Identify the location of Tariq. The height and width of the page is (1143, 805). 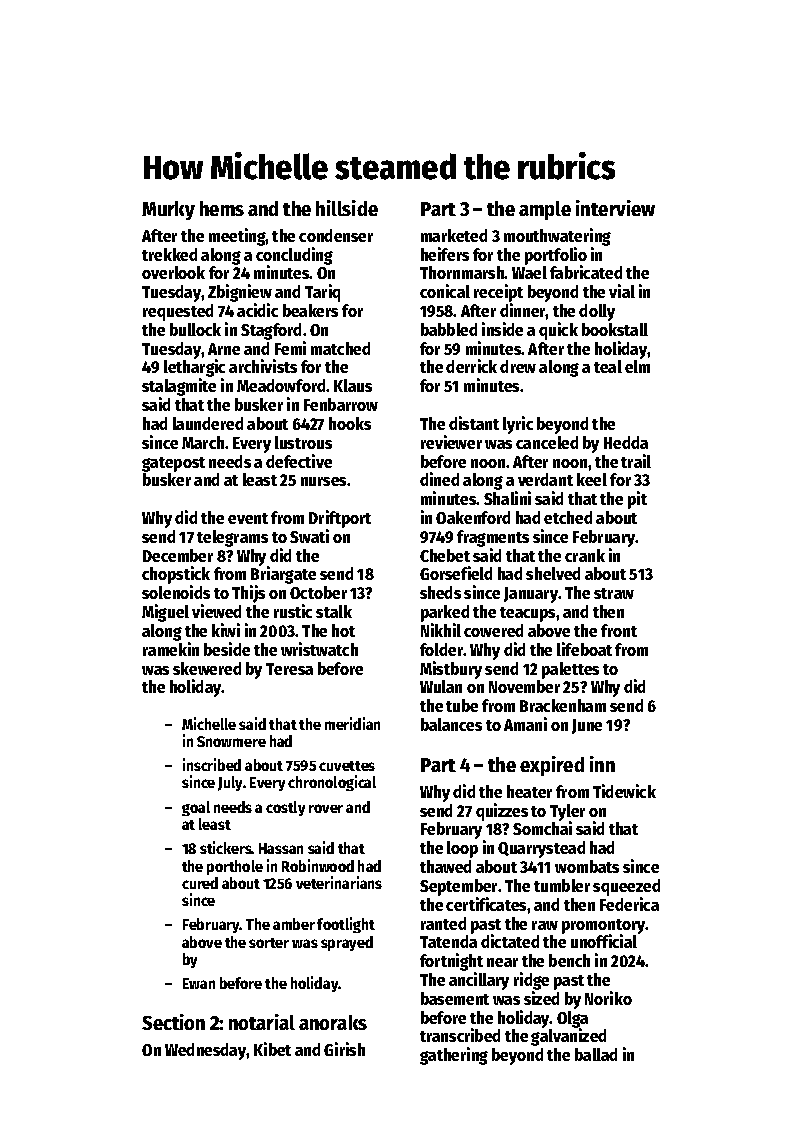
(322, 293).
